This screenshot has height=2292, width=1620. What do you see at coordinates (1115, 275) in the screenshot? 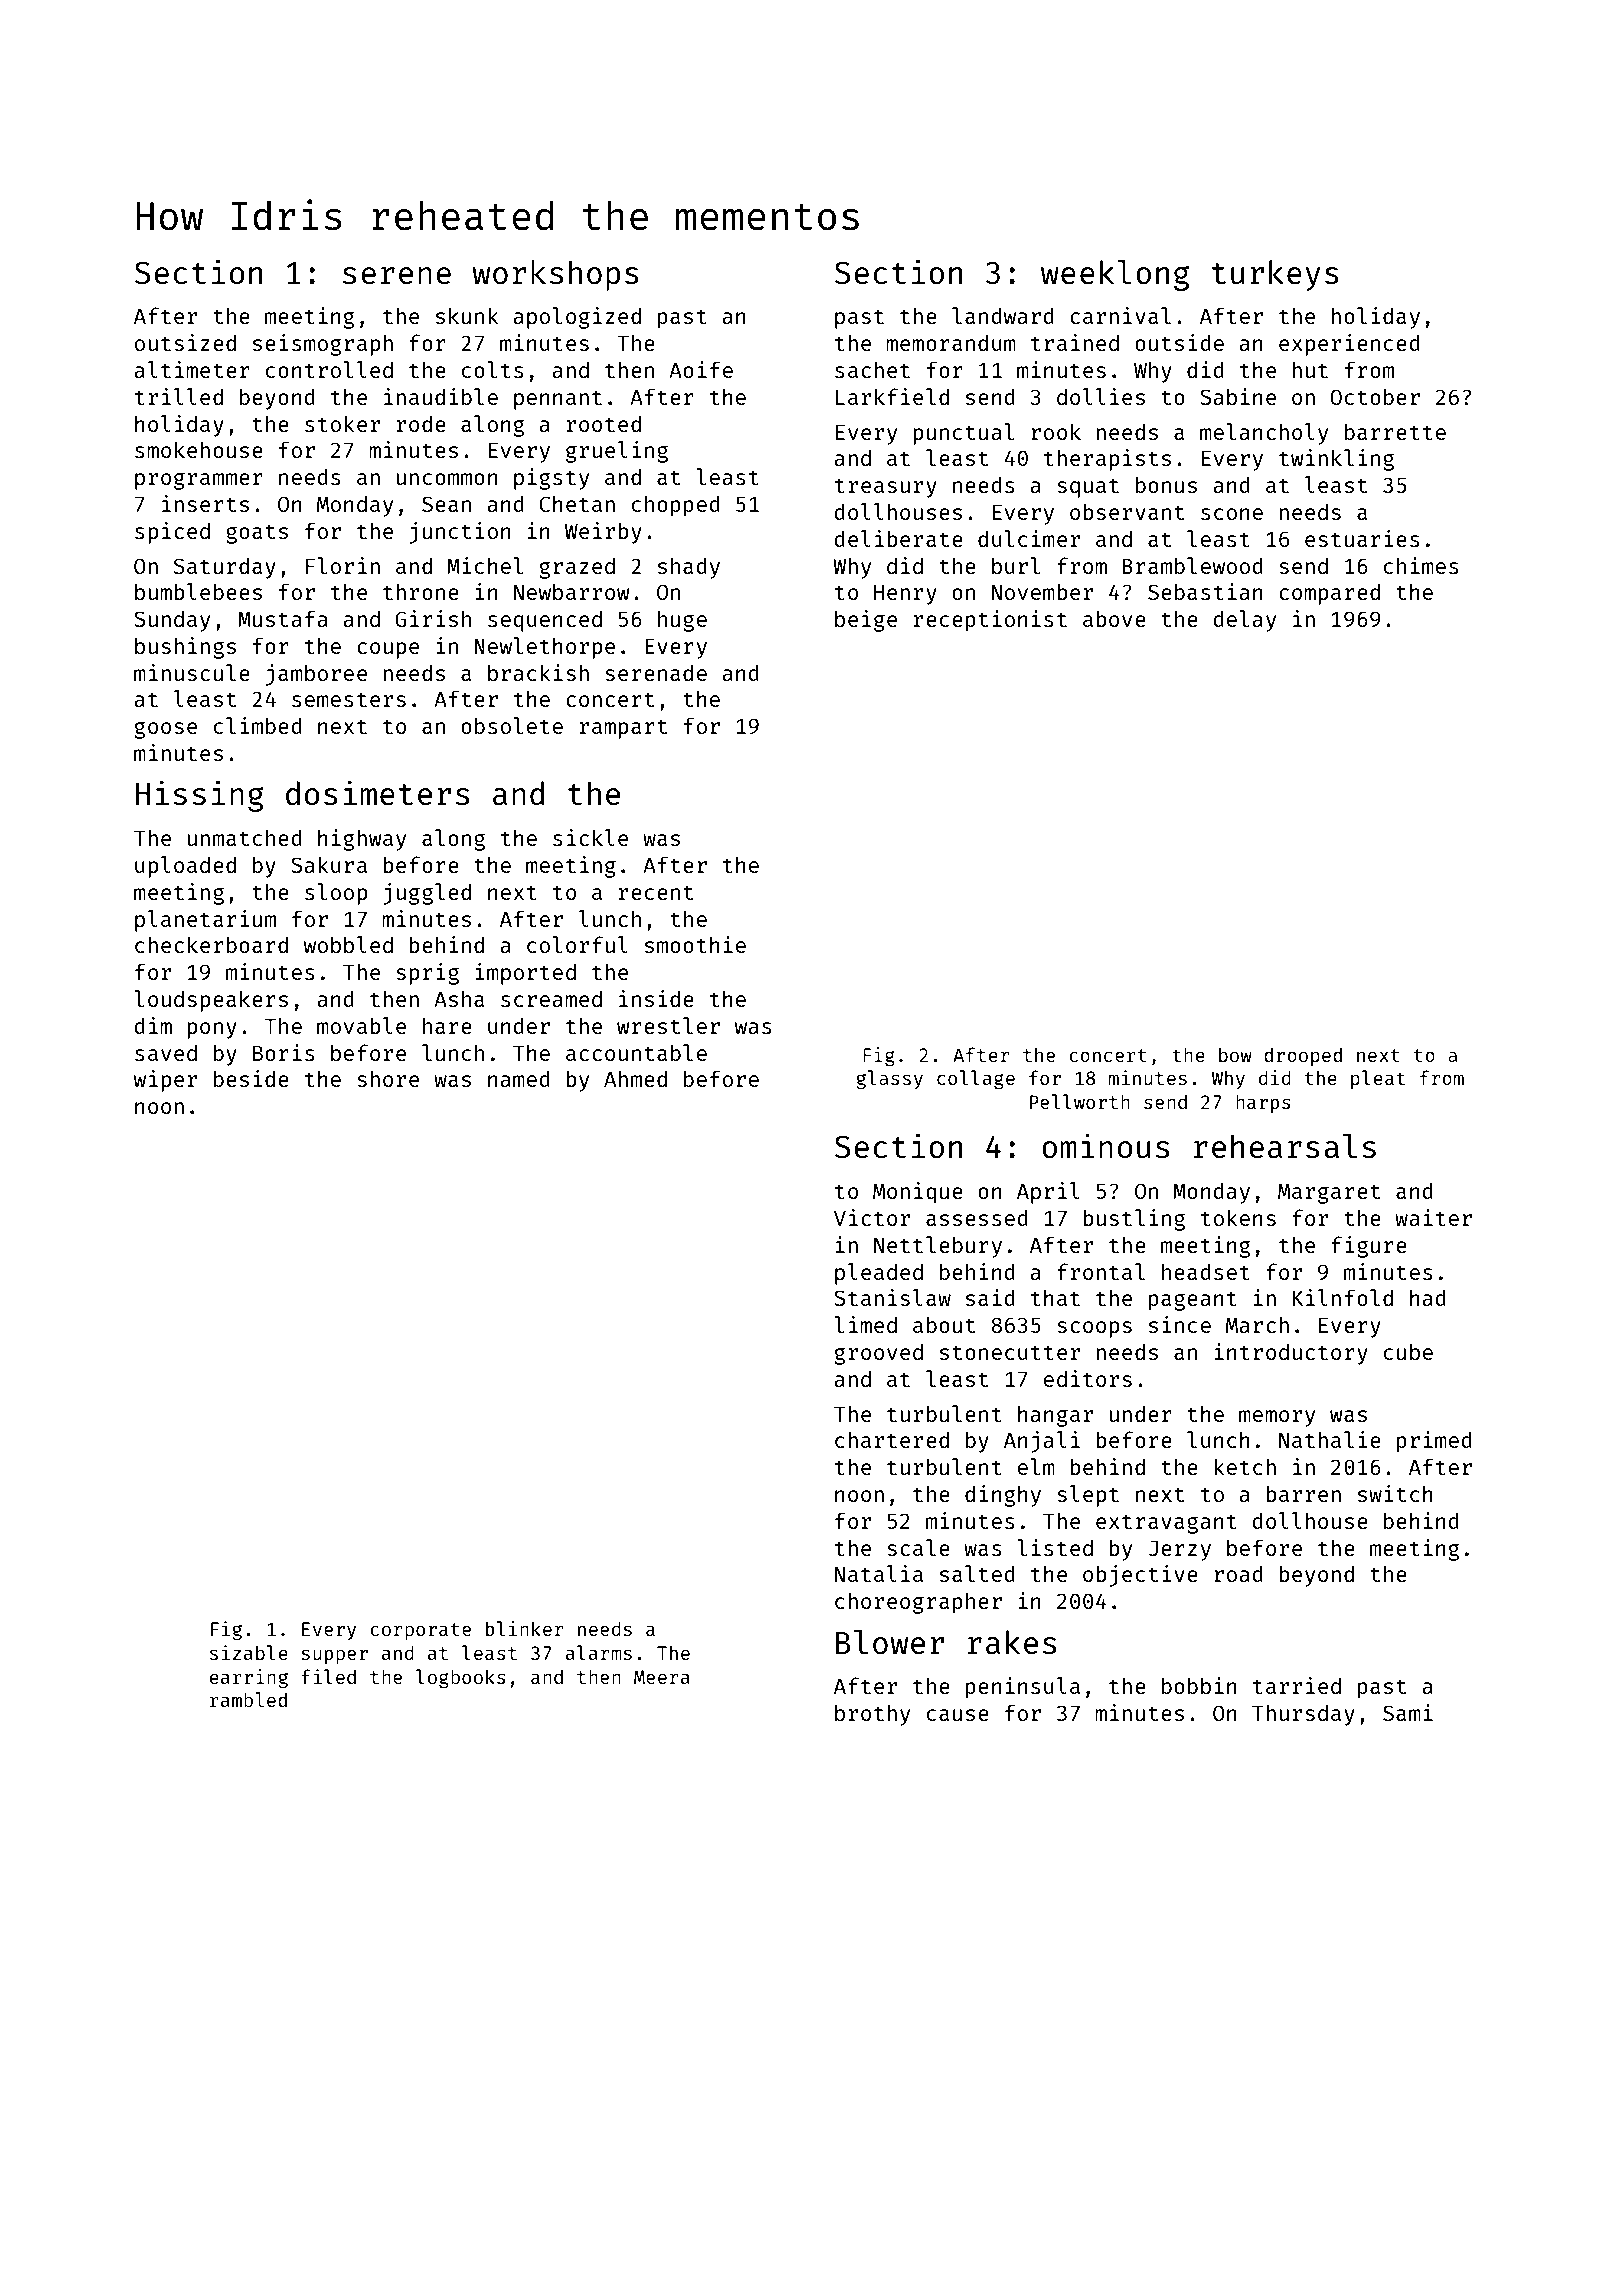
I see `weeklong` at bounding box center [1115, 275].
